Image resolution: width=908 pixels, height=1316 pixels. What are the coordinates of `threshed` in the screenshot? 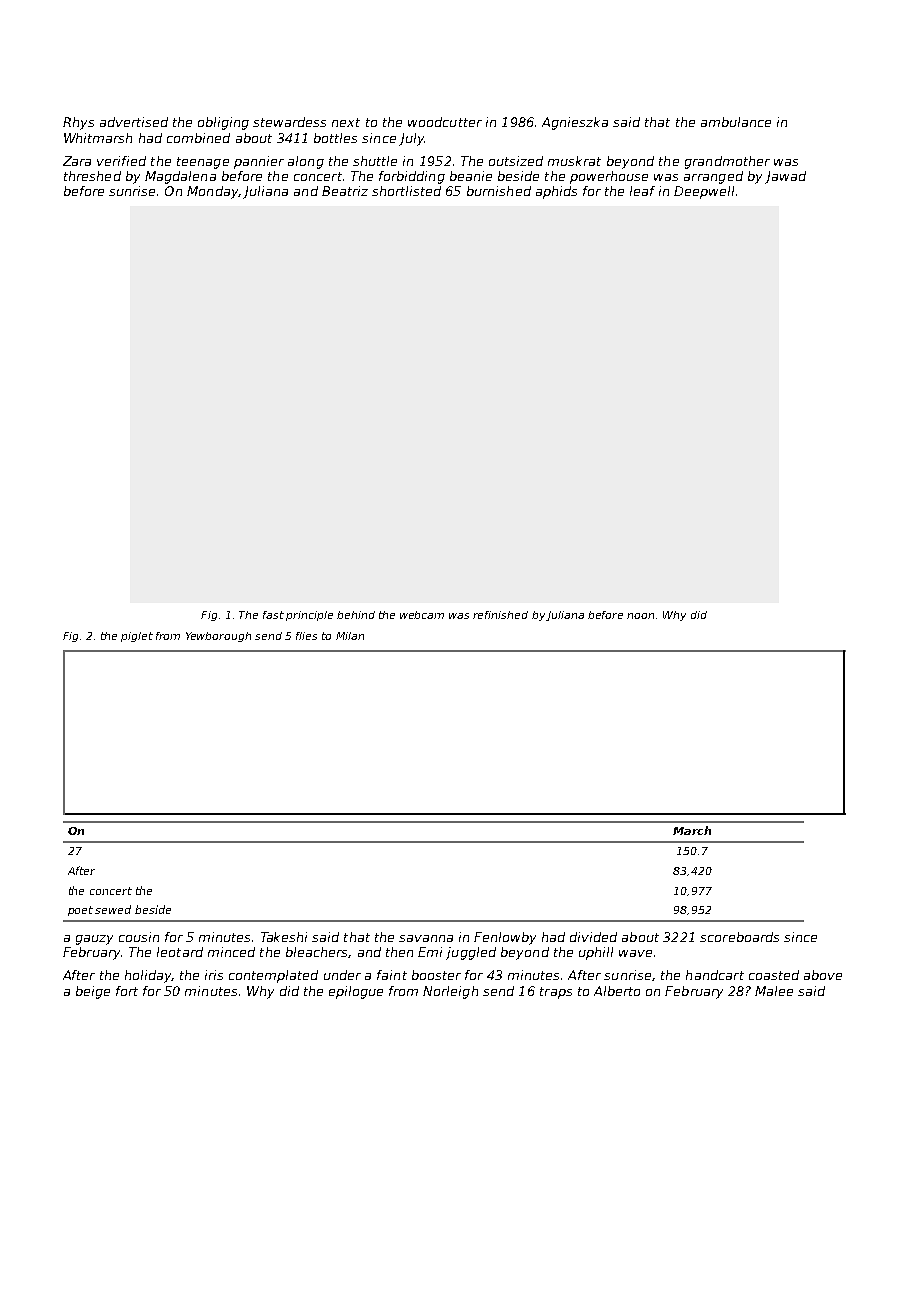 It's located at (92, 176).
